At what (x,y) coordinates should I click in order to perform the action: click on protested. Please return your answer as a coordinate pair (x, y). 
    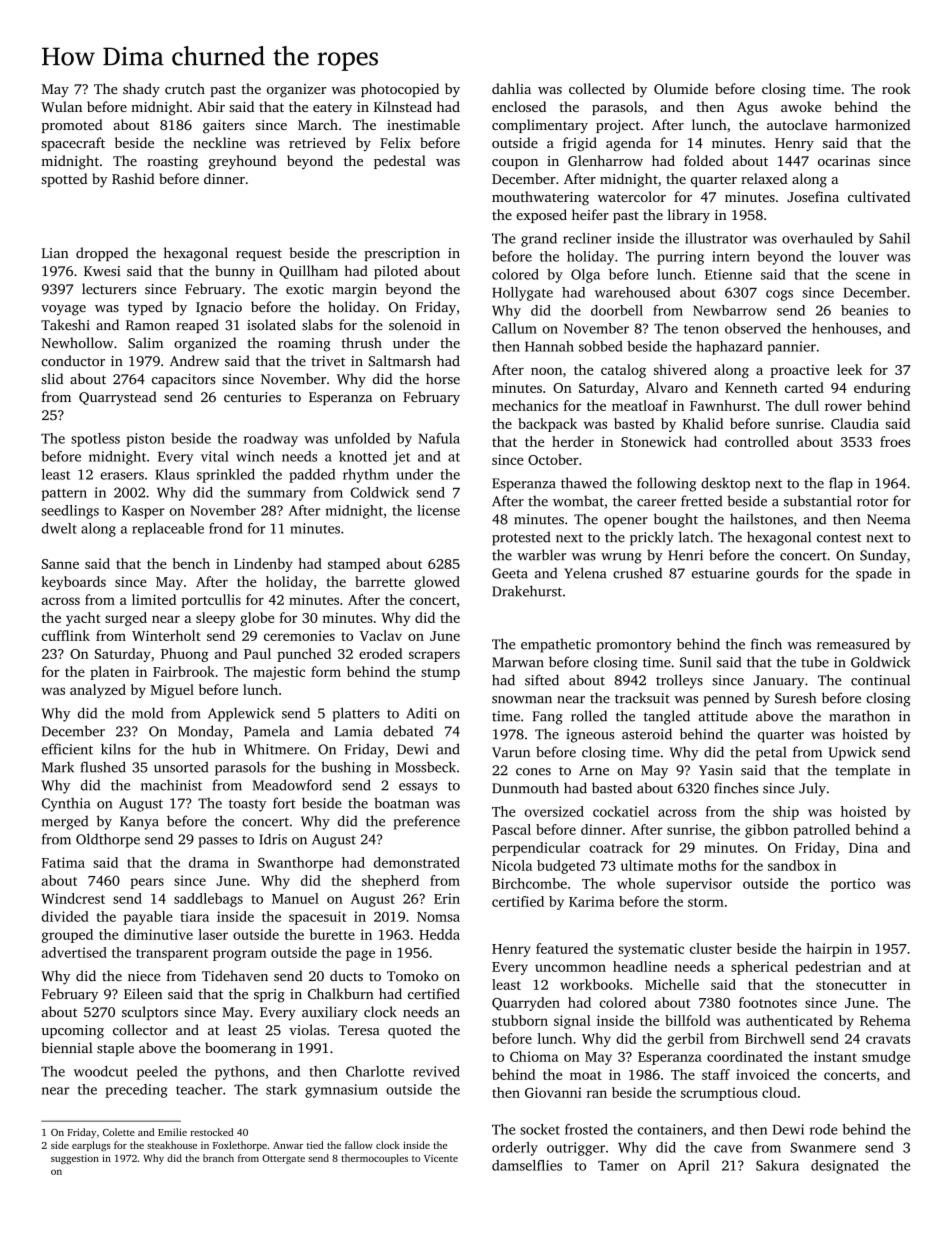
    Looking at the image, I should click on (521, 538).
